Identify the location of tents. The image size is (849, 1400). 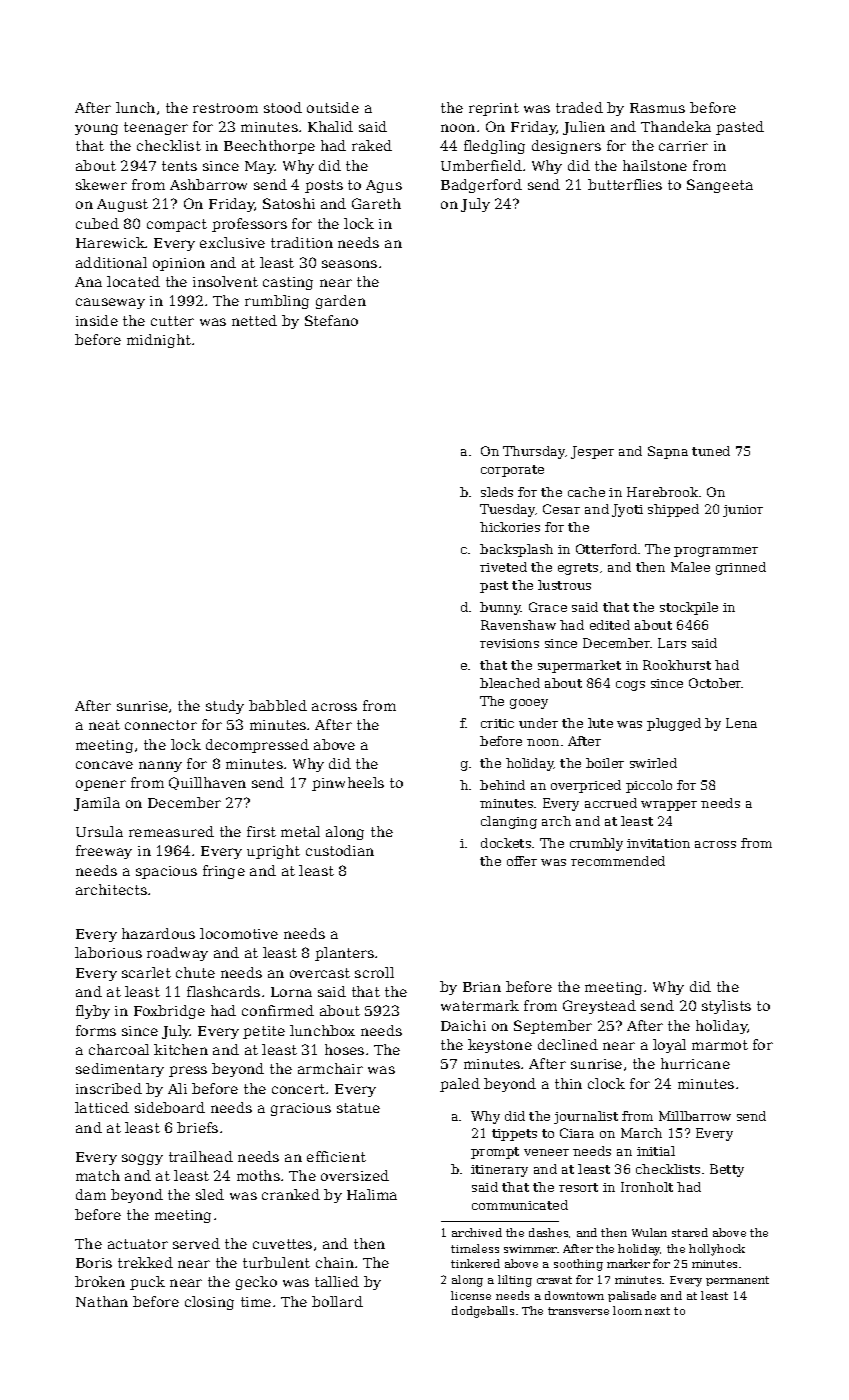
(179, 166).
